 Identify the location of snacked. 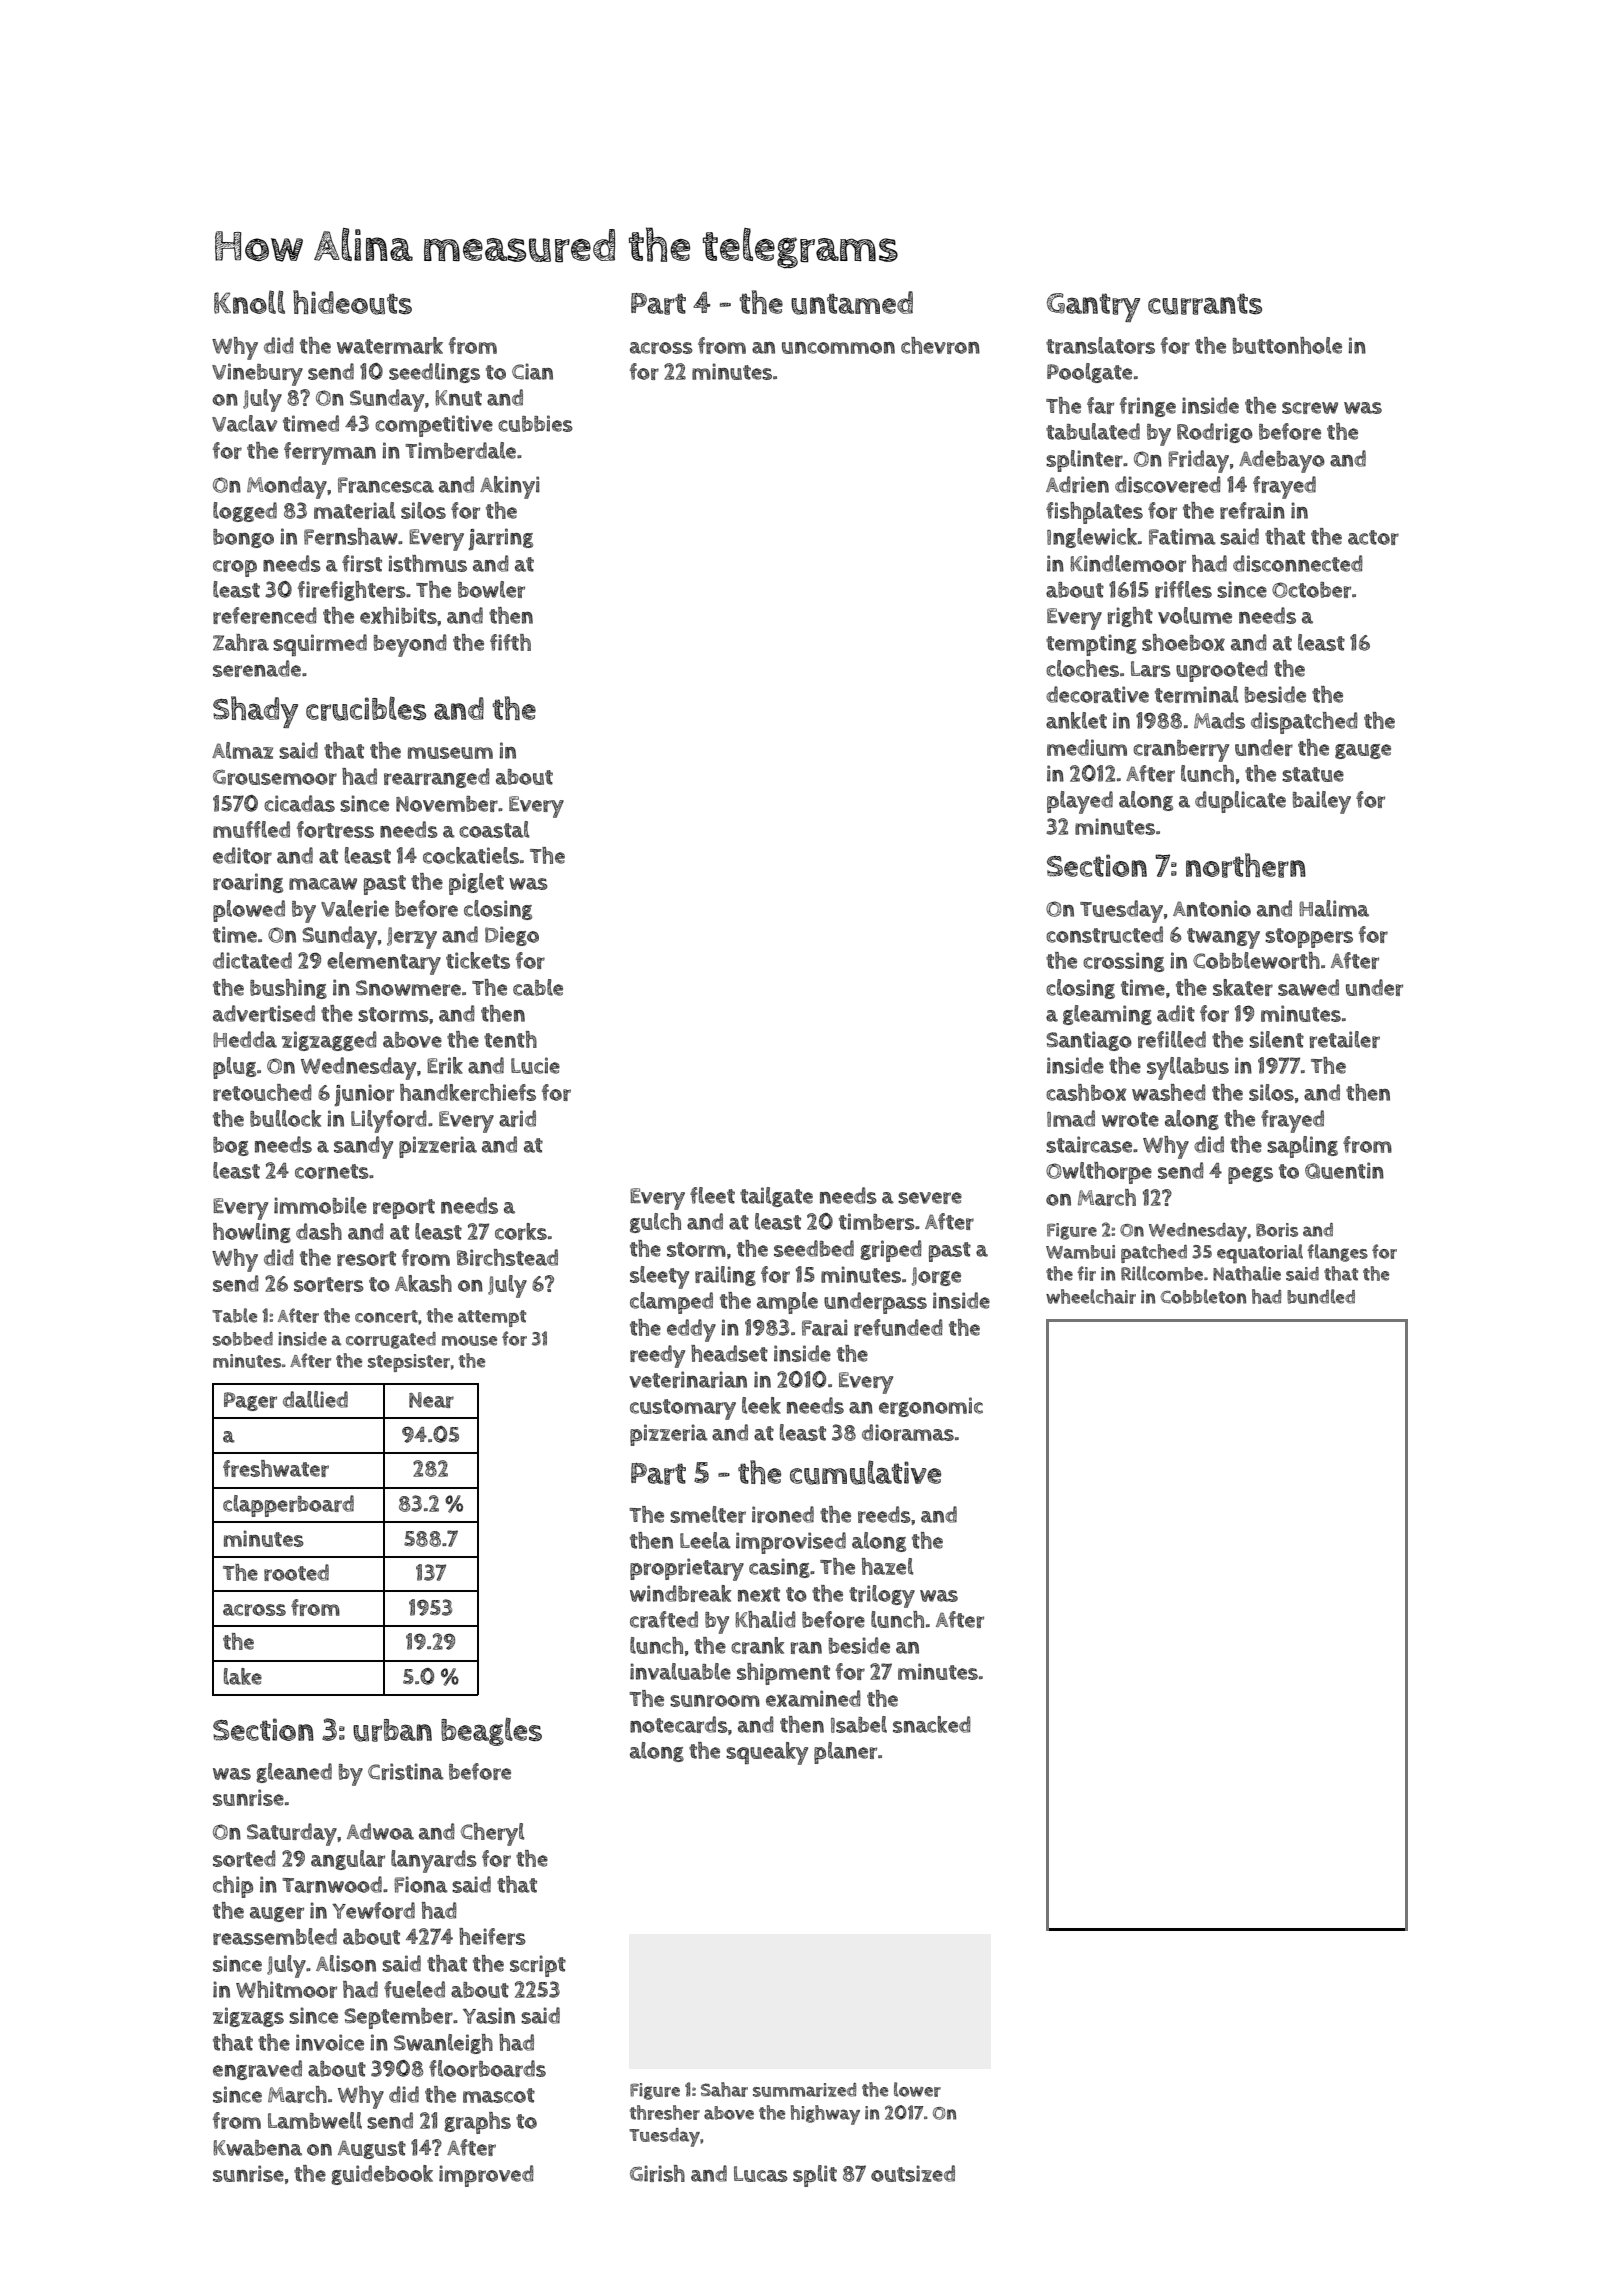
(932, 1724).
